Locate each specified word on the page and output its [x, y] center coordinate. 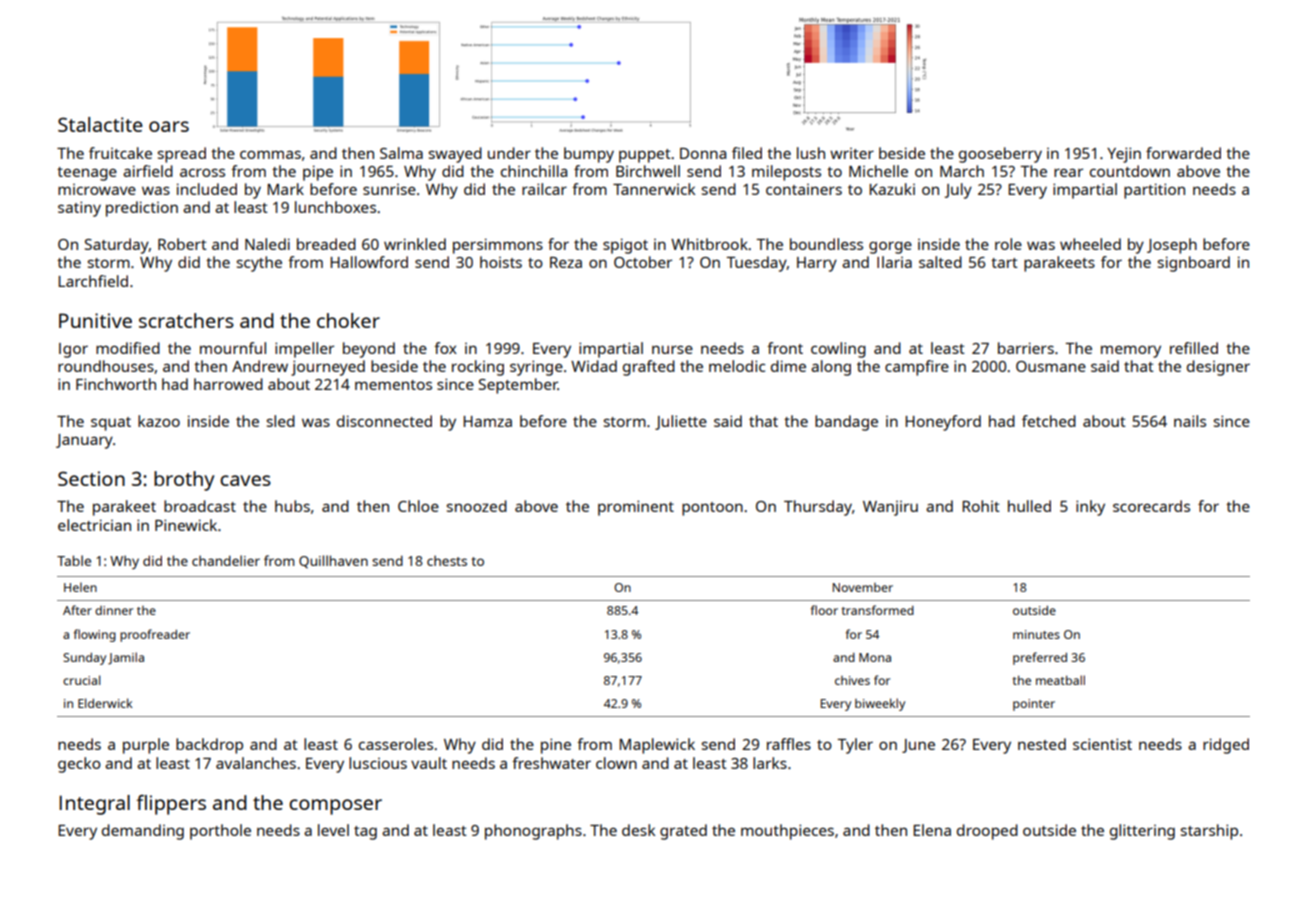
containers [804, 189]
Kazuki [892, 189]
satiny [79, 209]
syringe [536, 368]
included [207, 189]
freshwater [551, 763]
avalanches [256, 763]
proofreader [155, 635]
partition [1154, 191]
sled [281, 421]
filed [747, 153]
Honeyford [943, 423]
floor [824, 610]
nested [1042, 744]
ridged [1226, 746]
